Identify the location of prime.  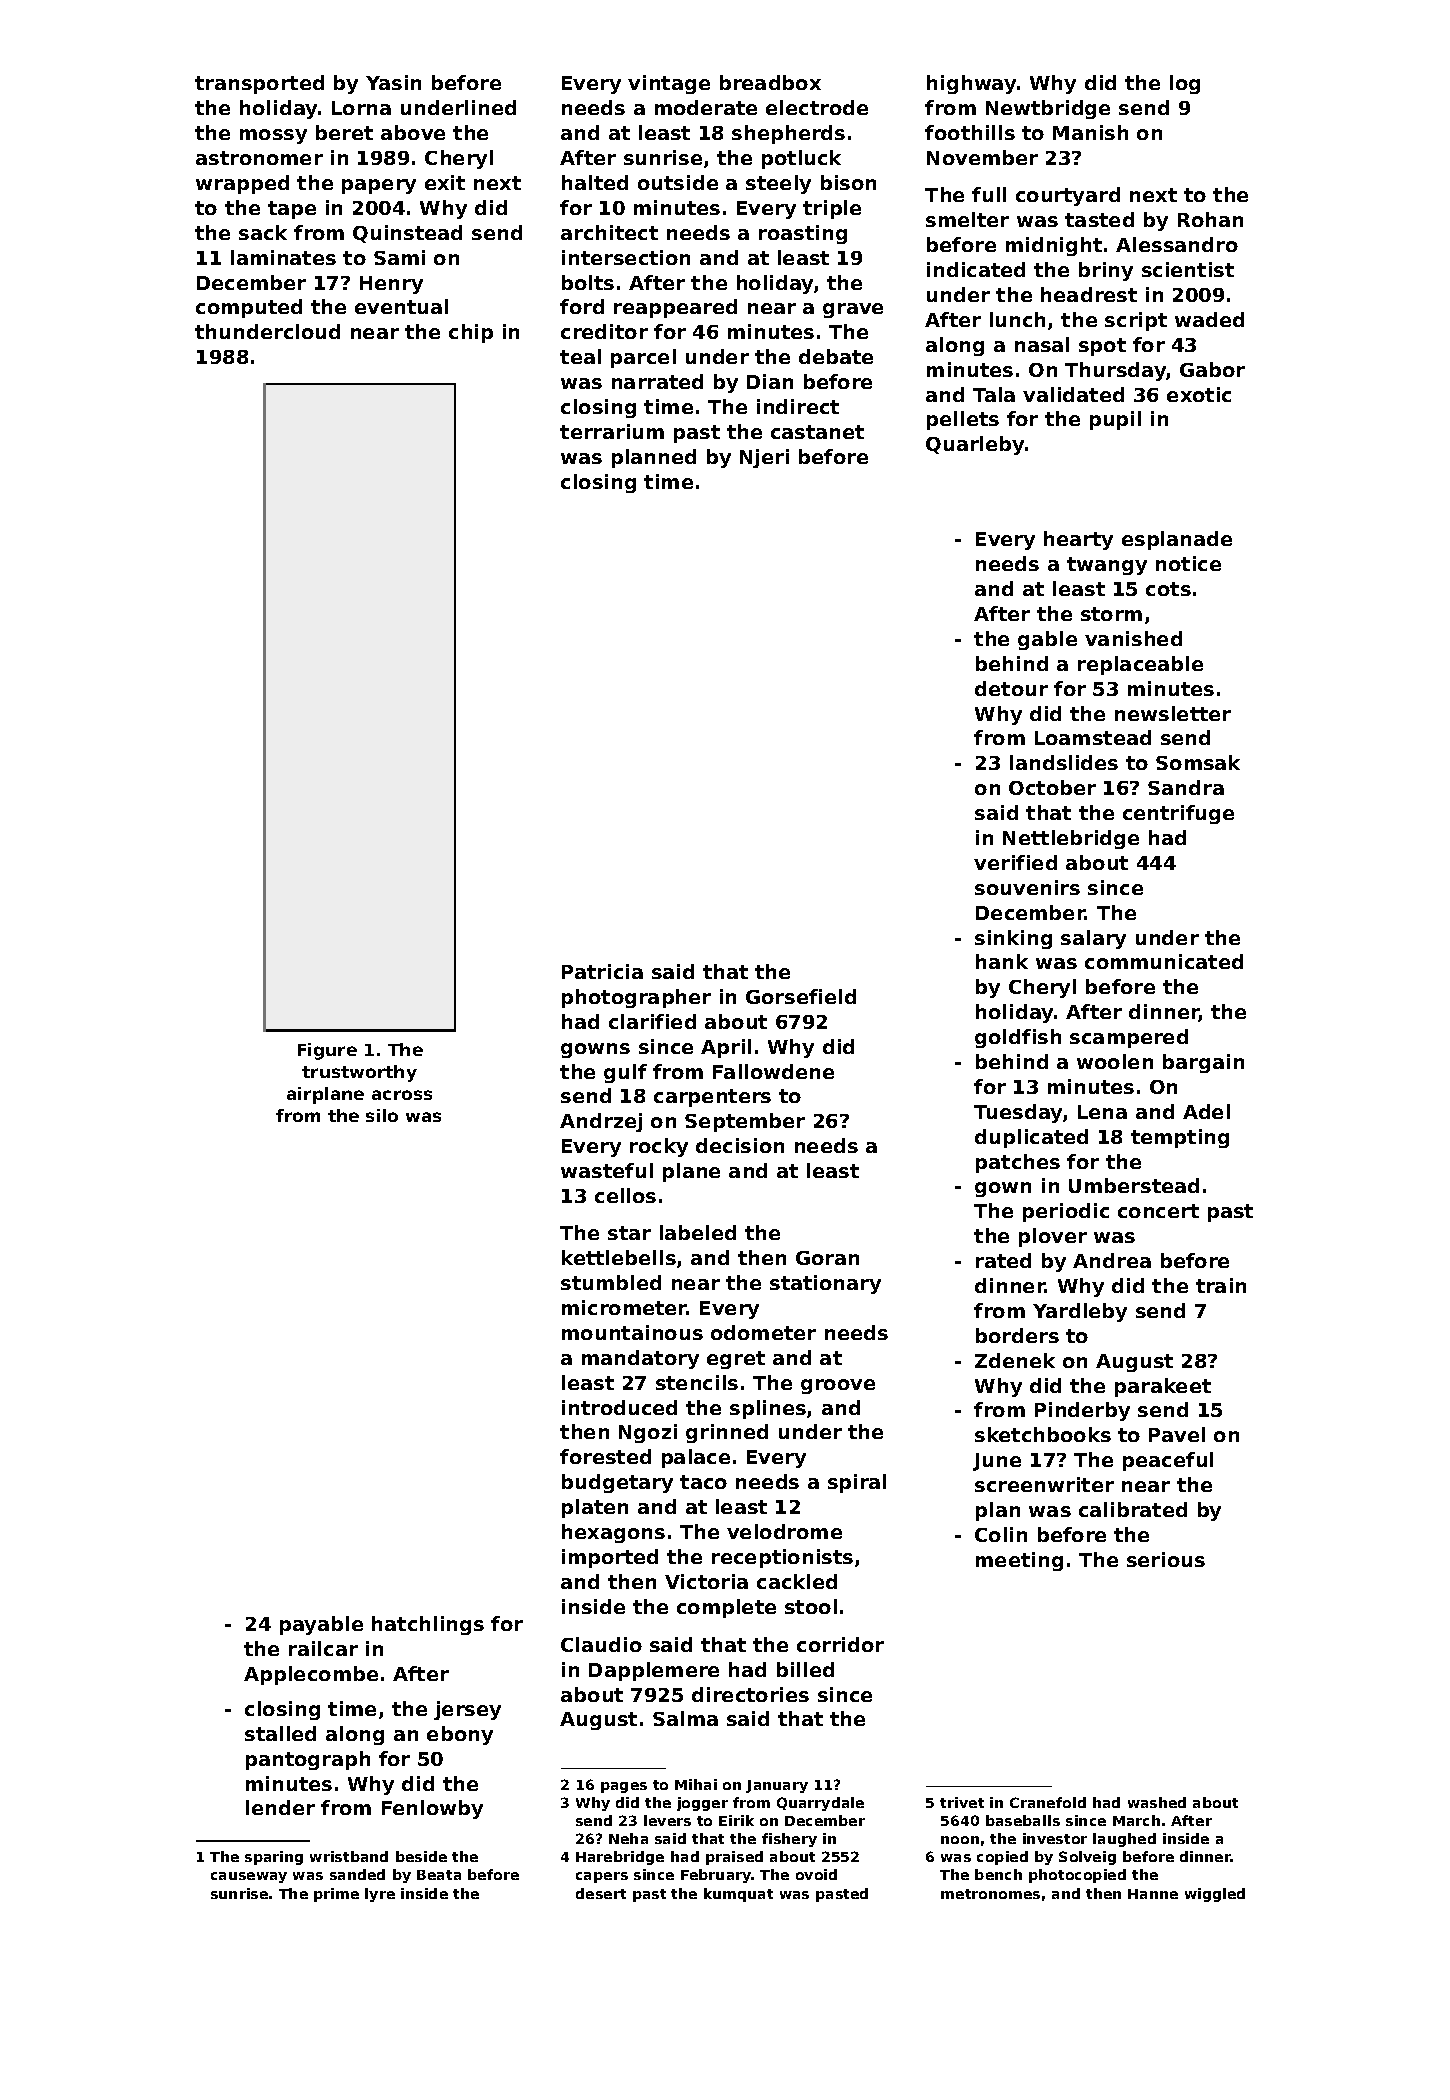
(336, 1895).
